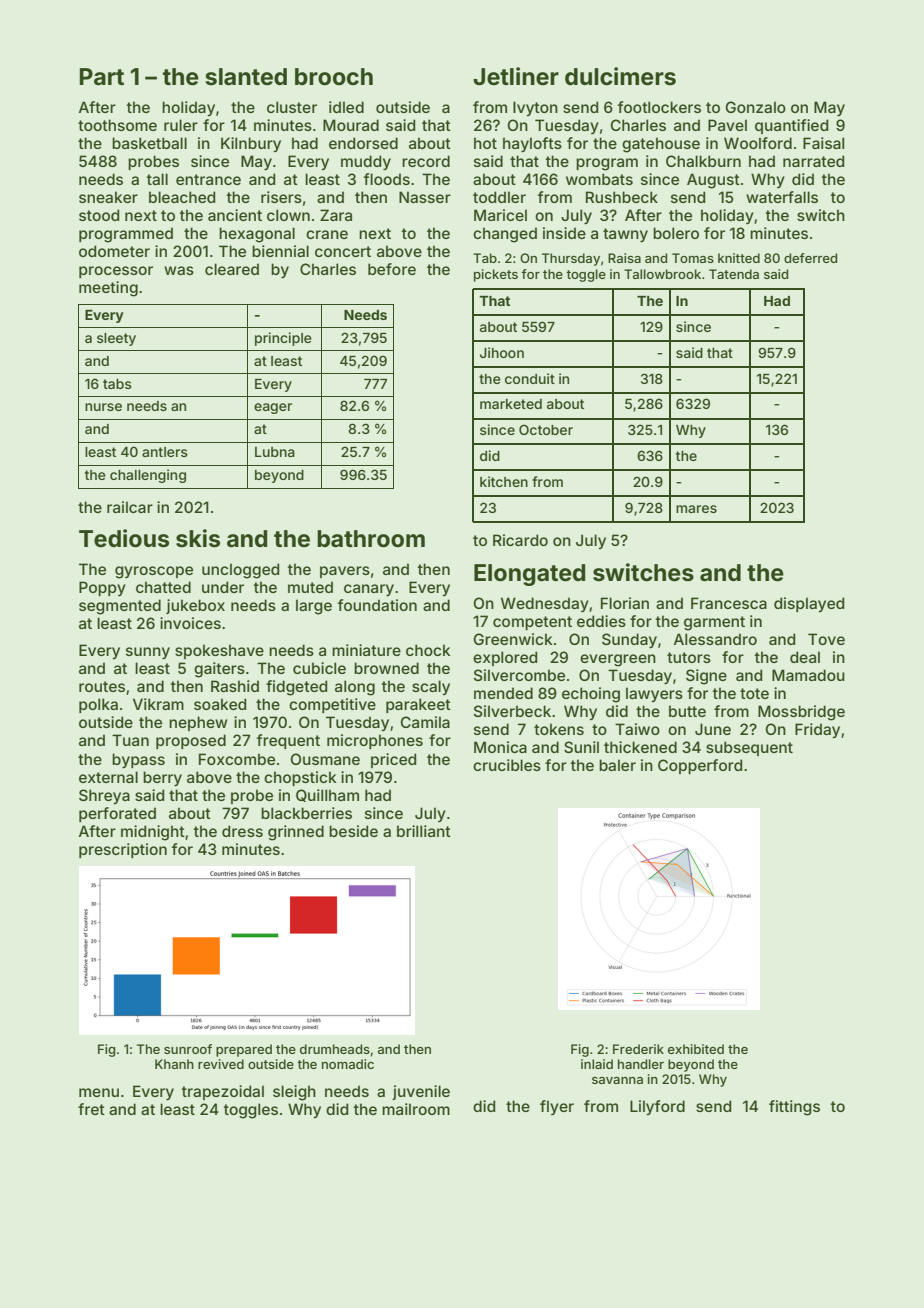  What do you see at coordinates (734, 274) in the document?
I see `Tatenda` at bounding box center [734, 274].
